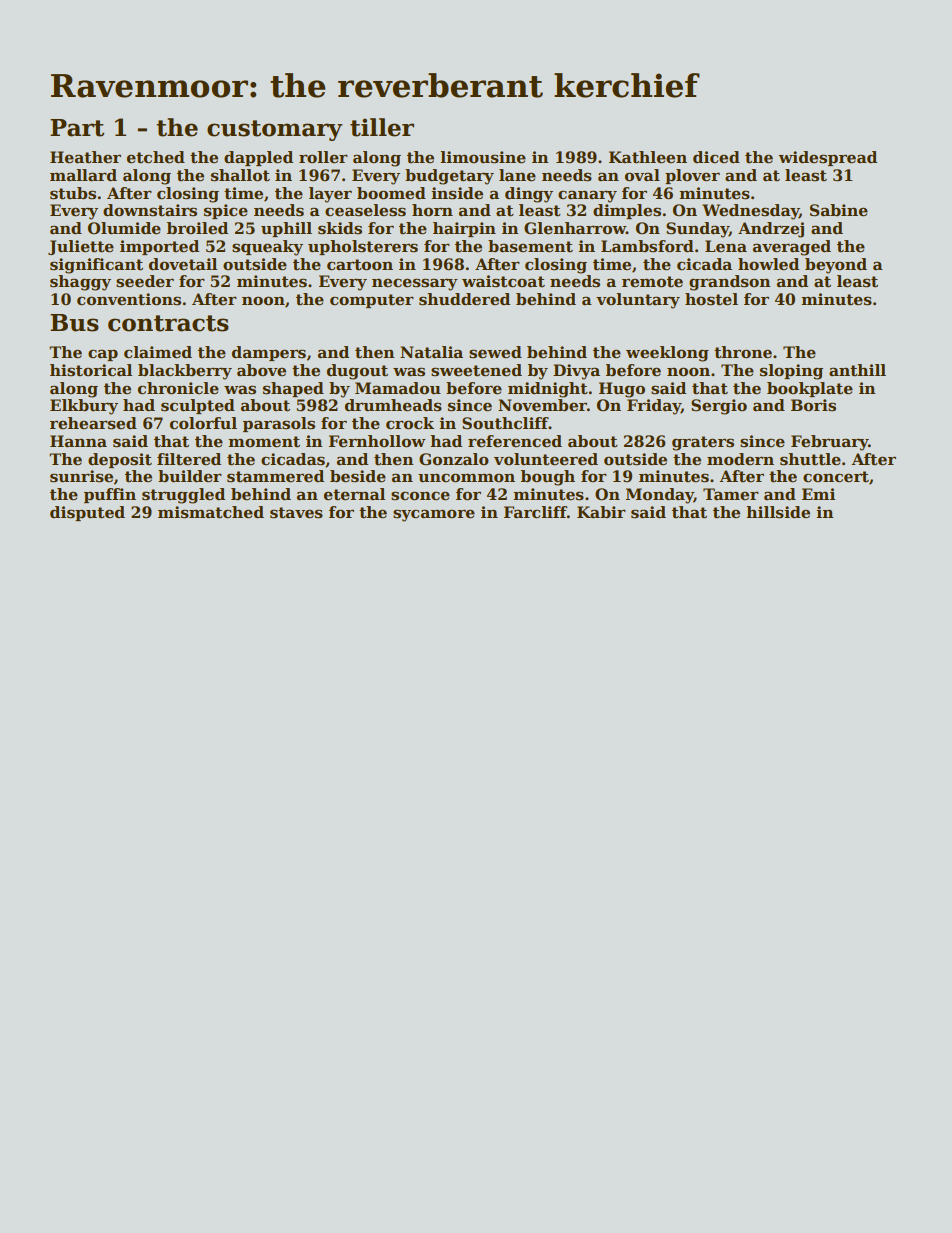 Image resolution: width=952 pixels, height=1233 pixels. Describe the element at coordinates (457, 193) in the image. I see `inside` at that location.
